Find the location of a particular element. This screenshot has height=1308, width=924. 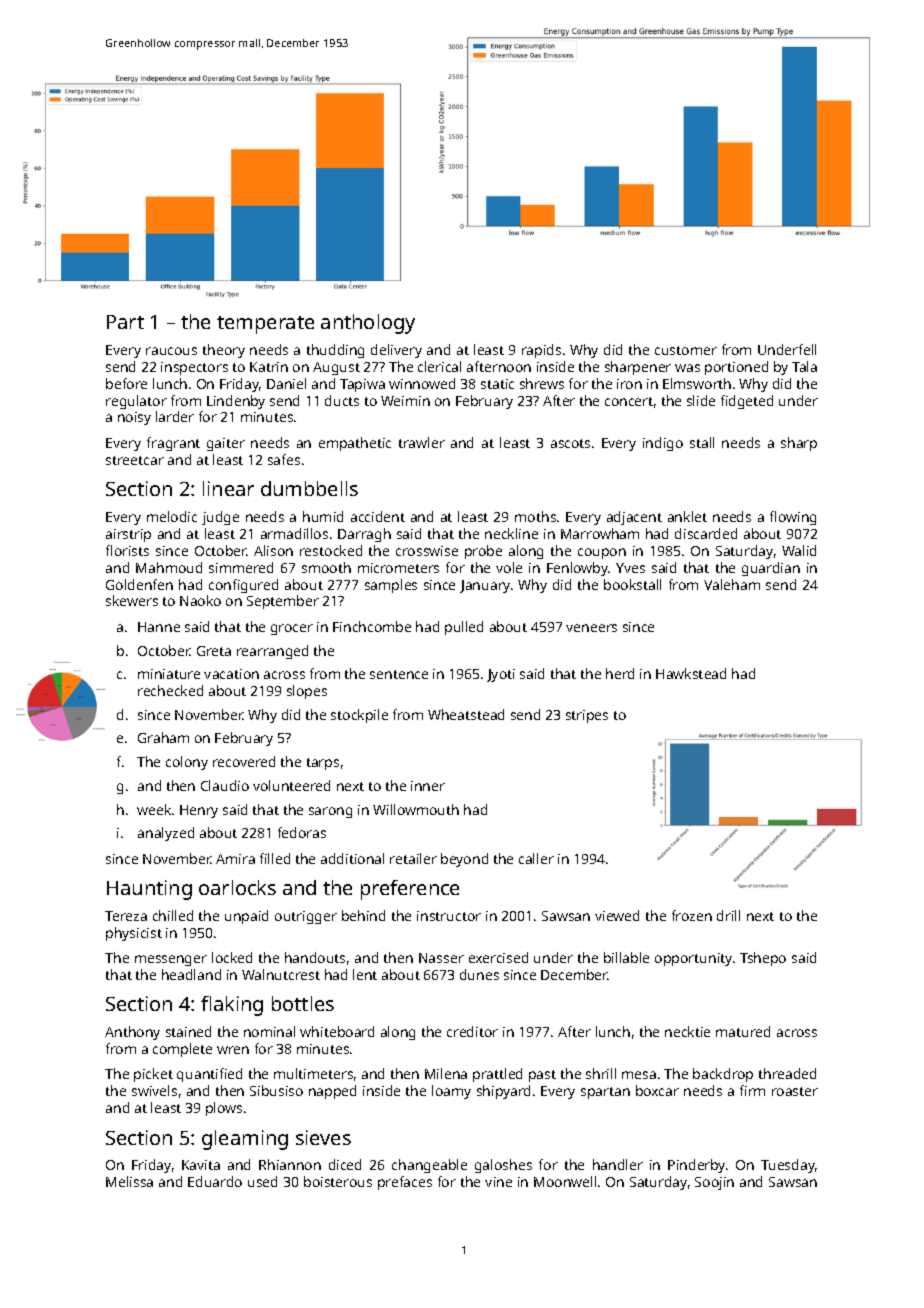

anthology is located at coordinates (368, 324).
